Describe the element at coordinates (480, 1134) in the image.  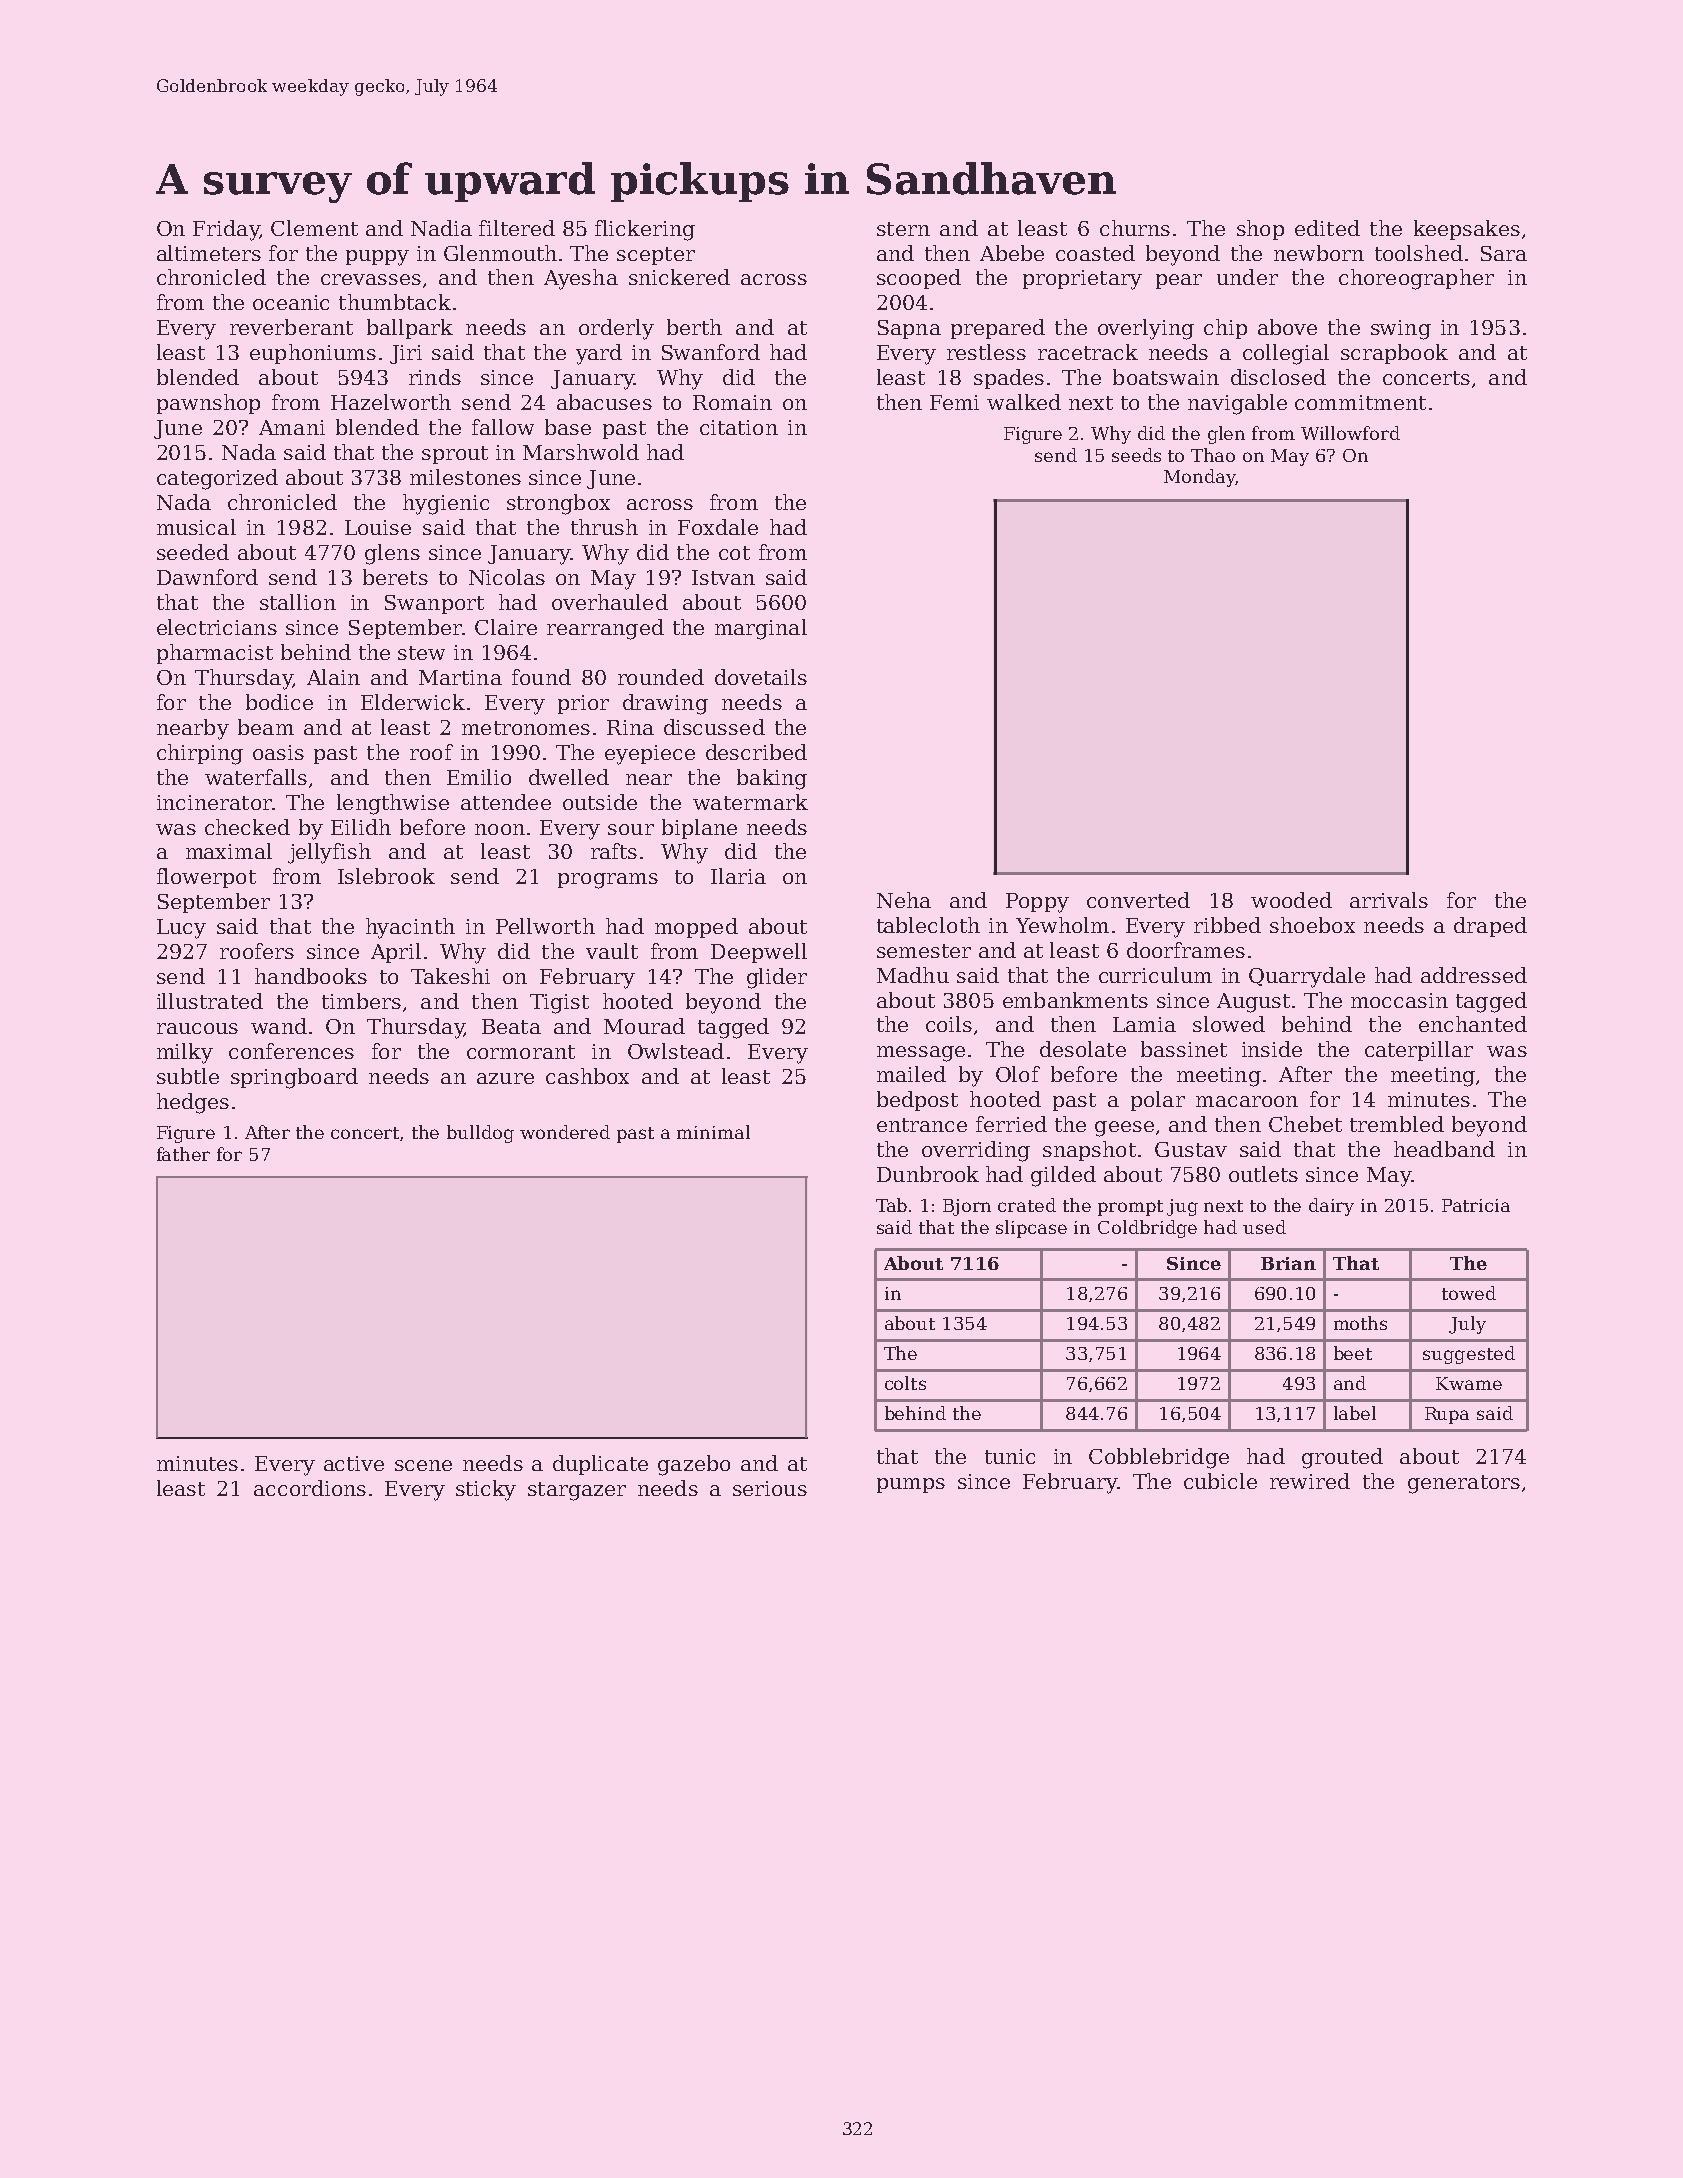
I see `bulldog` at that location.
